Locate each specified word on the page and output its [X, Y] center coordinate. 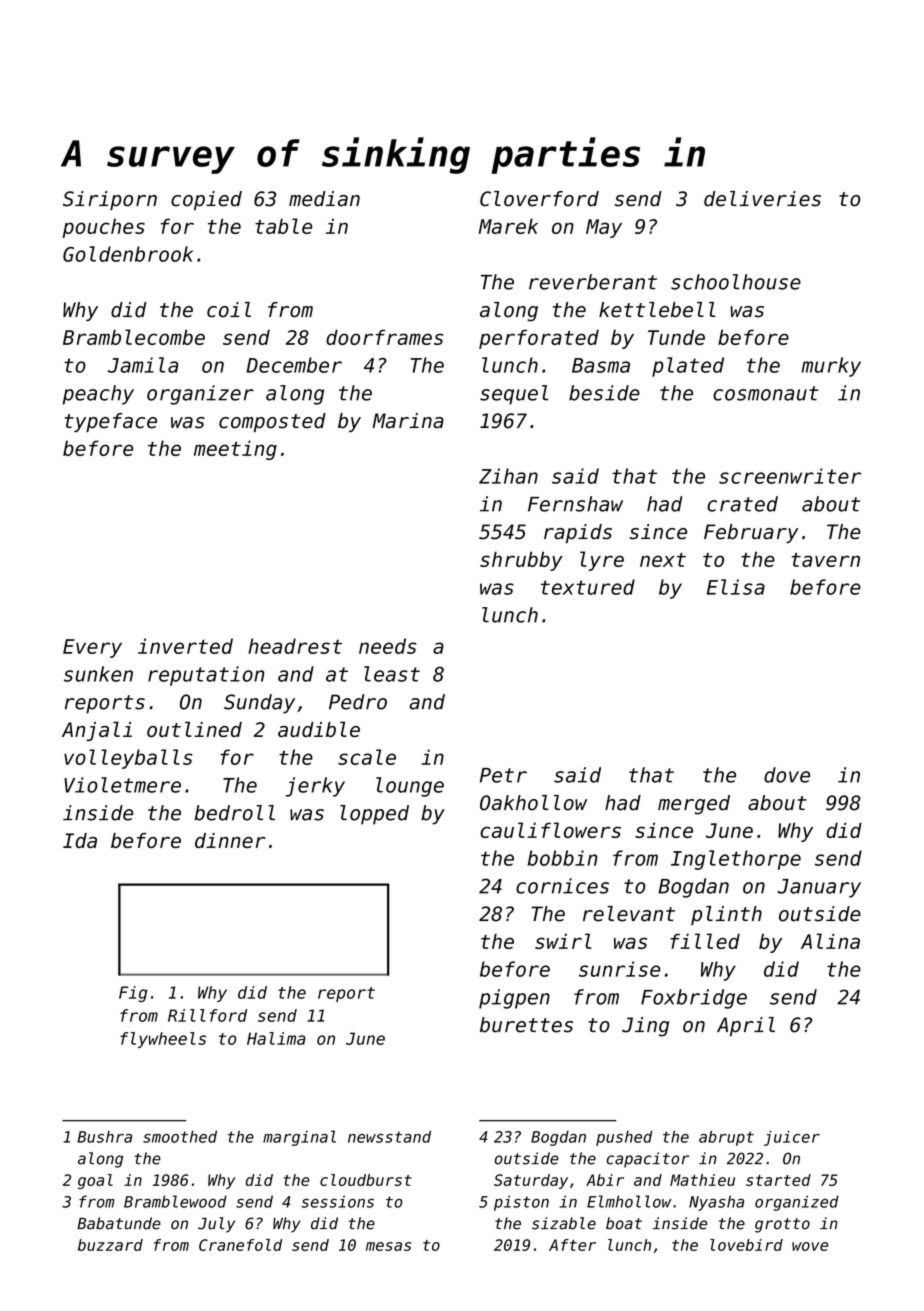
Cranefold [240, 1245]
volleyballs [128, 759]
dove [787, 775]
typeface [110, 422]
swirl [563, 941]
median [324, 199]
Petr [503, 775]
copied [206, 200]
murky [831, 367]
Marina [408, 421]
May [604, 228]
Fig [133, 994]
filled [705, 941]
